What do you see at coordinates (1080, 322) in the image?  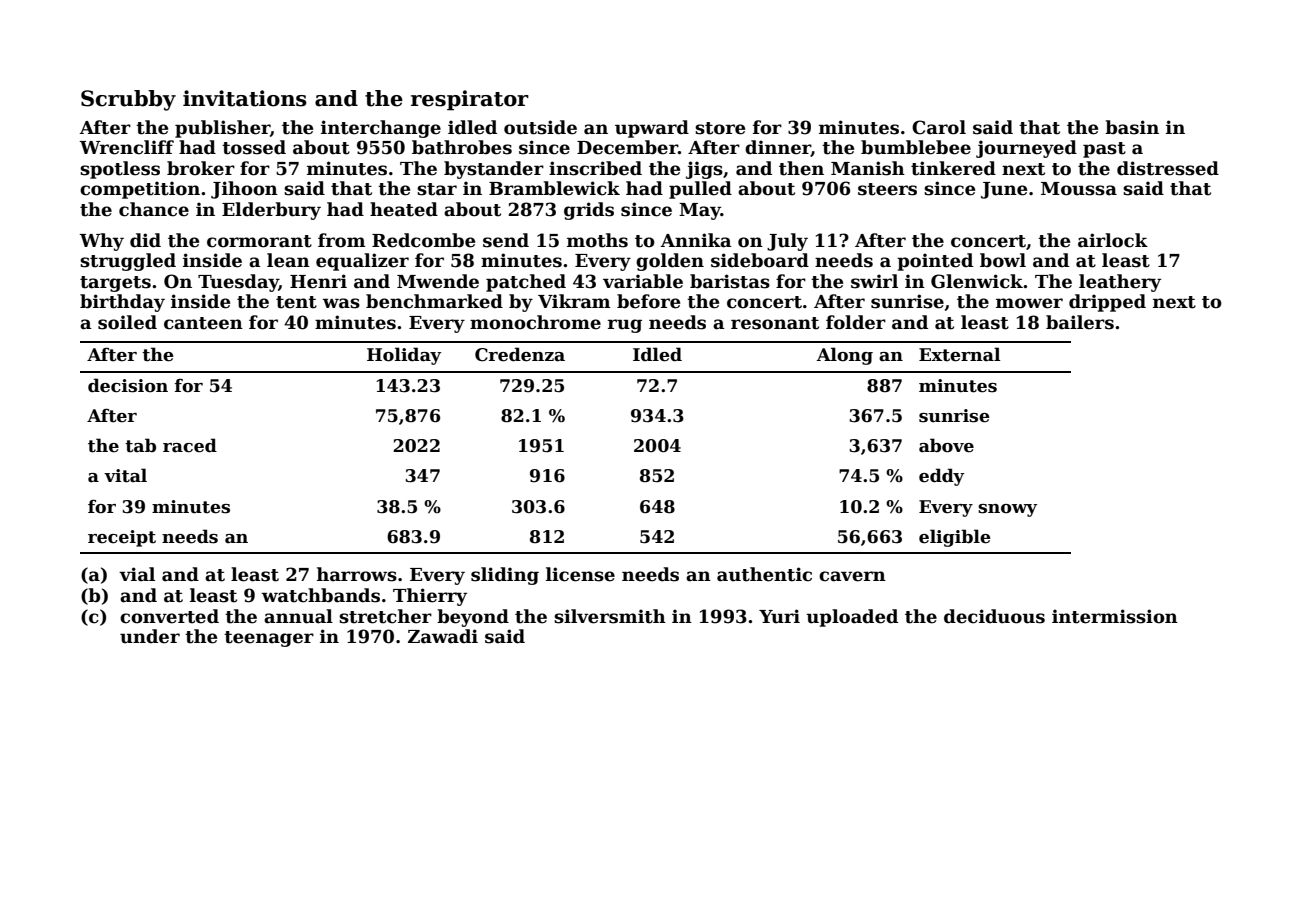 I see `bailers` at bounding box center [1080, 322].
